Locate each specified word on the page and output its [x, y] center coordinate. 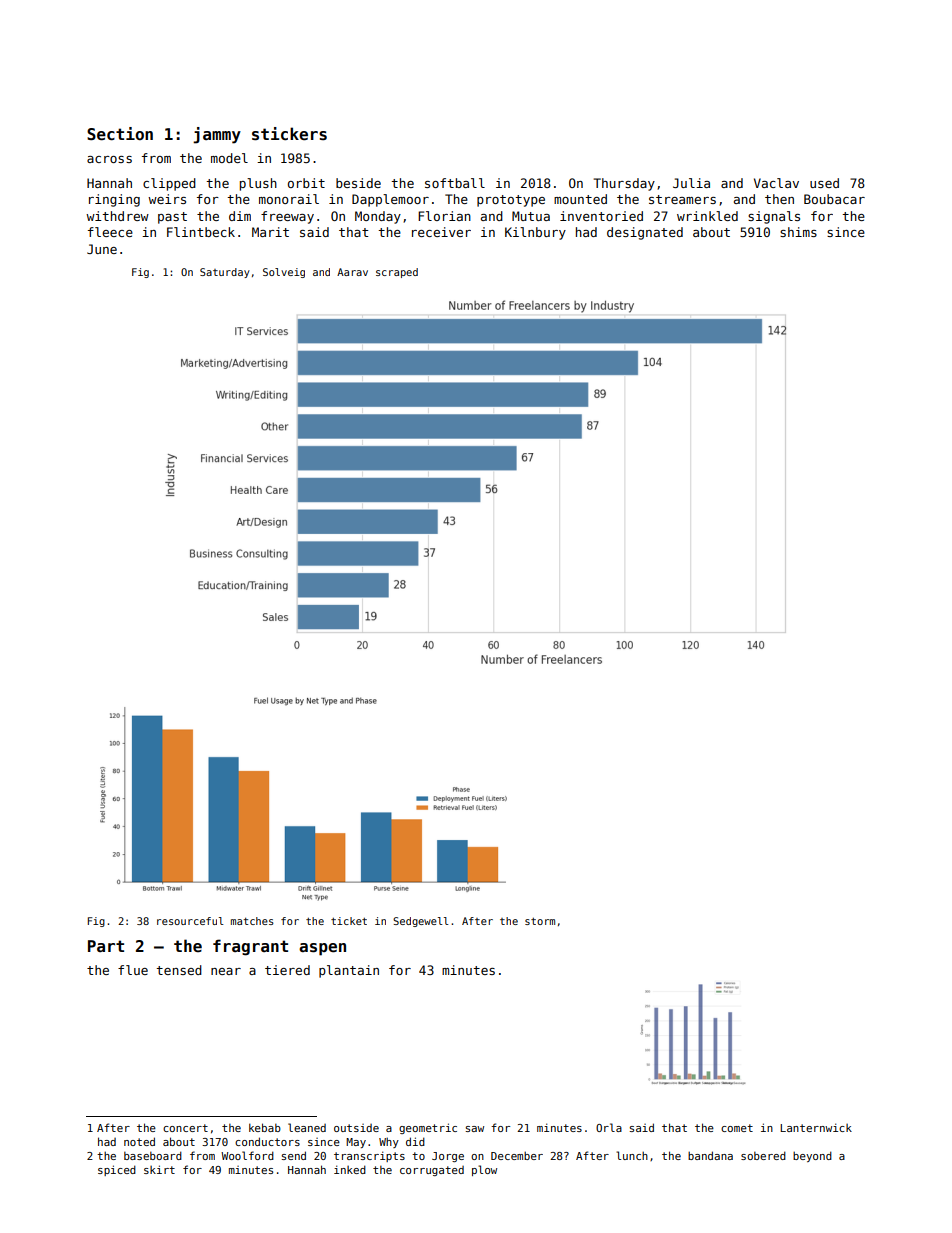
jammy [217, 135]
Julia [691, 183]
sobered [763, 1155]
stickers [289, 134]
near [226, 971]
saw [475, 1129]
